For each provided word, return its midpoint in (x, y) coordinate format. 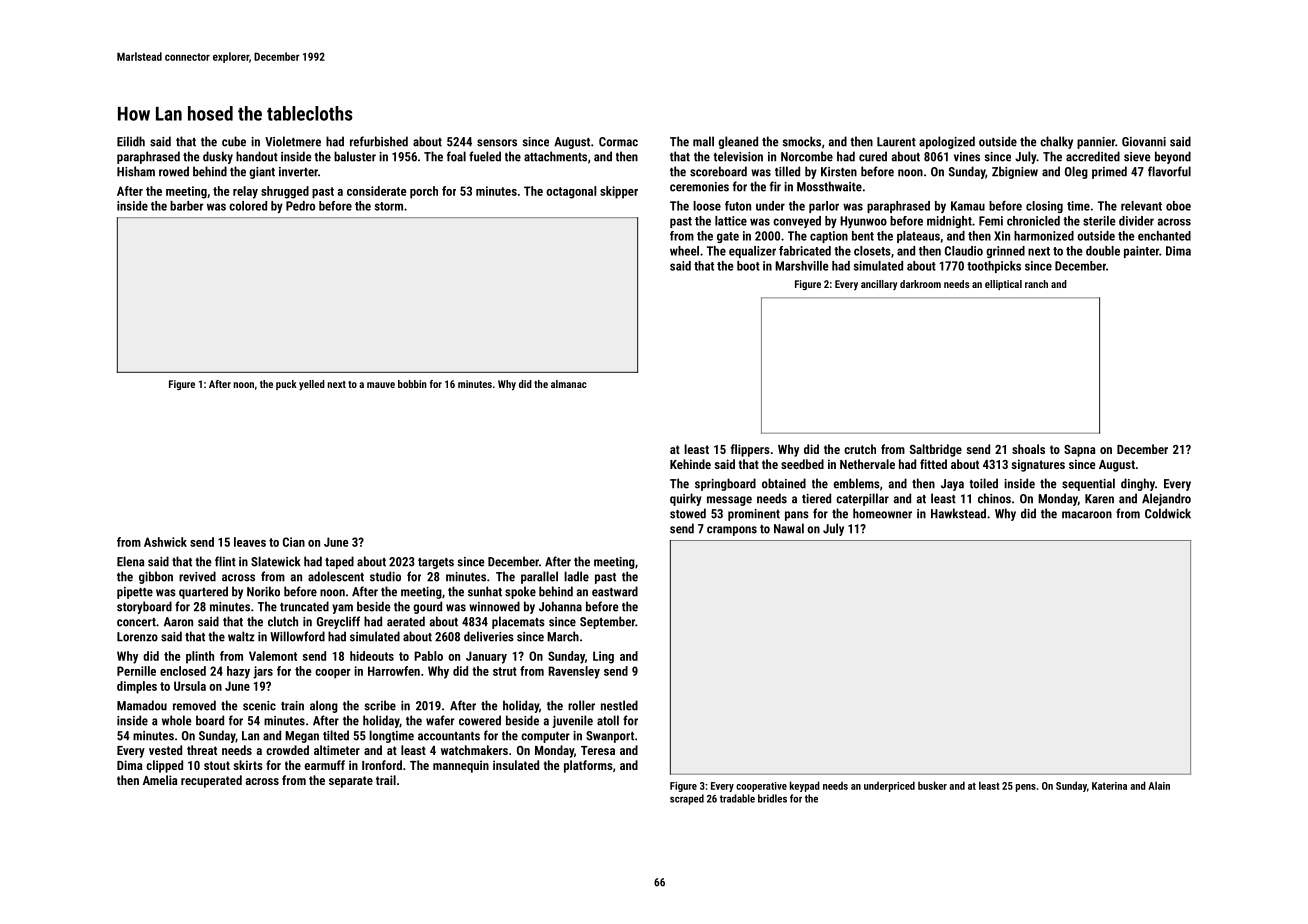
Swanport (610, 737)
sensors (497, 143)
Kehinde (690, 464)
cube (234, 141)
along (324, 706)
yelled (312, 385)
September (607, 622)
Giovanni (1144, 142)
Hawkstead (958, 513)
